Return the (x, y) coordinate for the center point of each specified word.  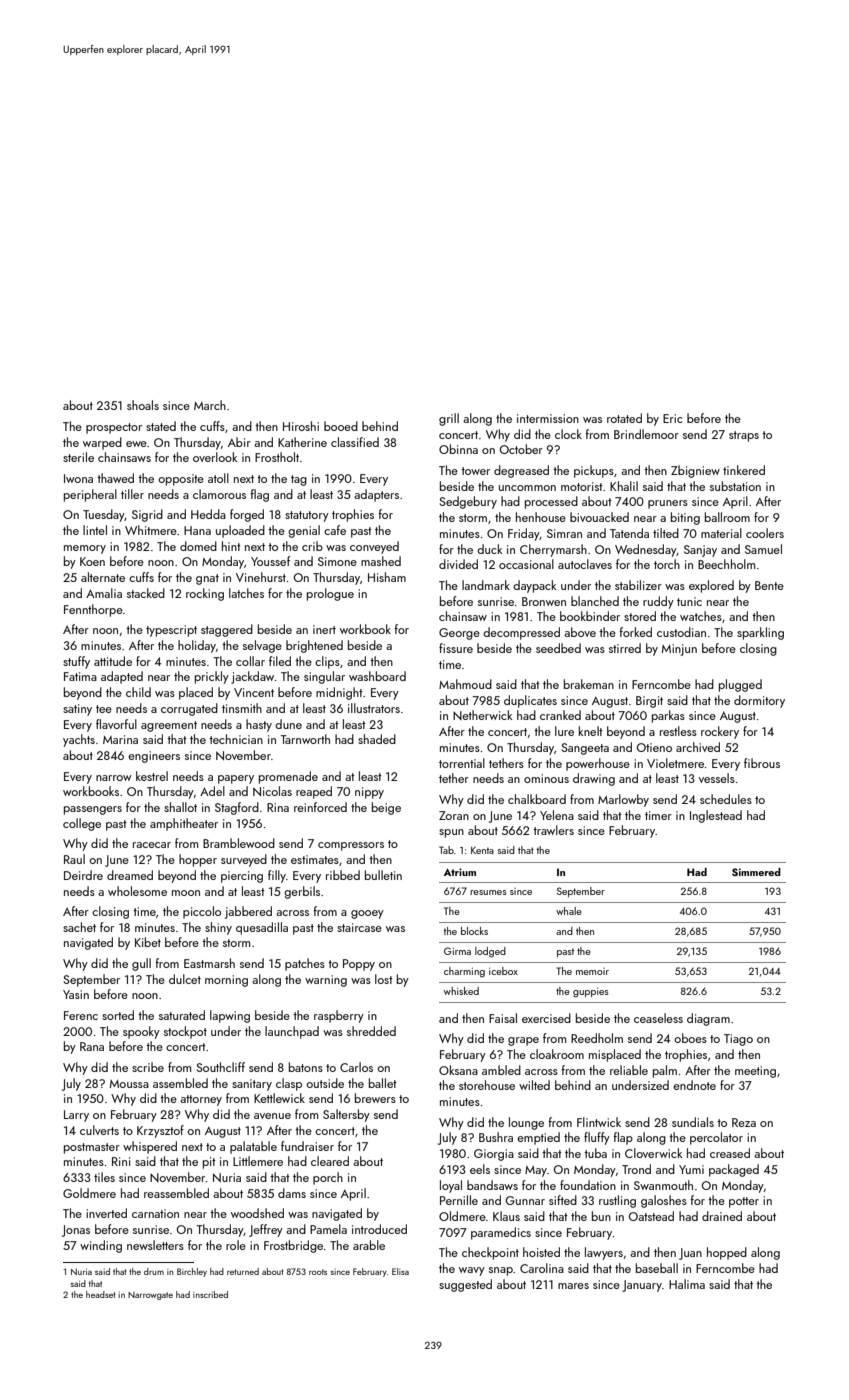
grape (523, 1041)
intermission (548, 418)
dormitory (759, 701)
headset (101, 1294)
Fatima (80, 676)
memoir (592, 971)
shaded (377, 739)
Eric (673, 418)
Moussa (129, 1084)
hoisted (541, 1252)
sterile (78, 457)
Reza (744, 1122)
